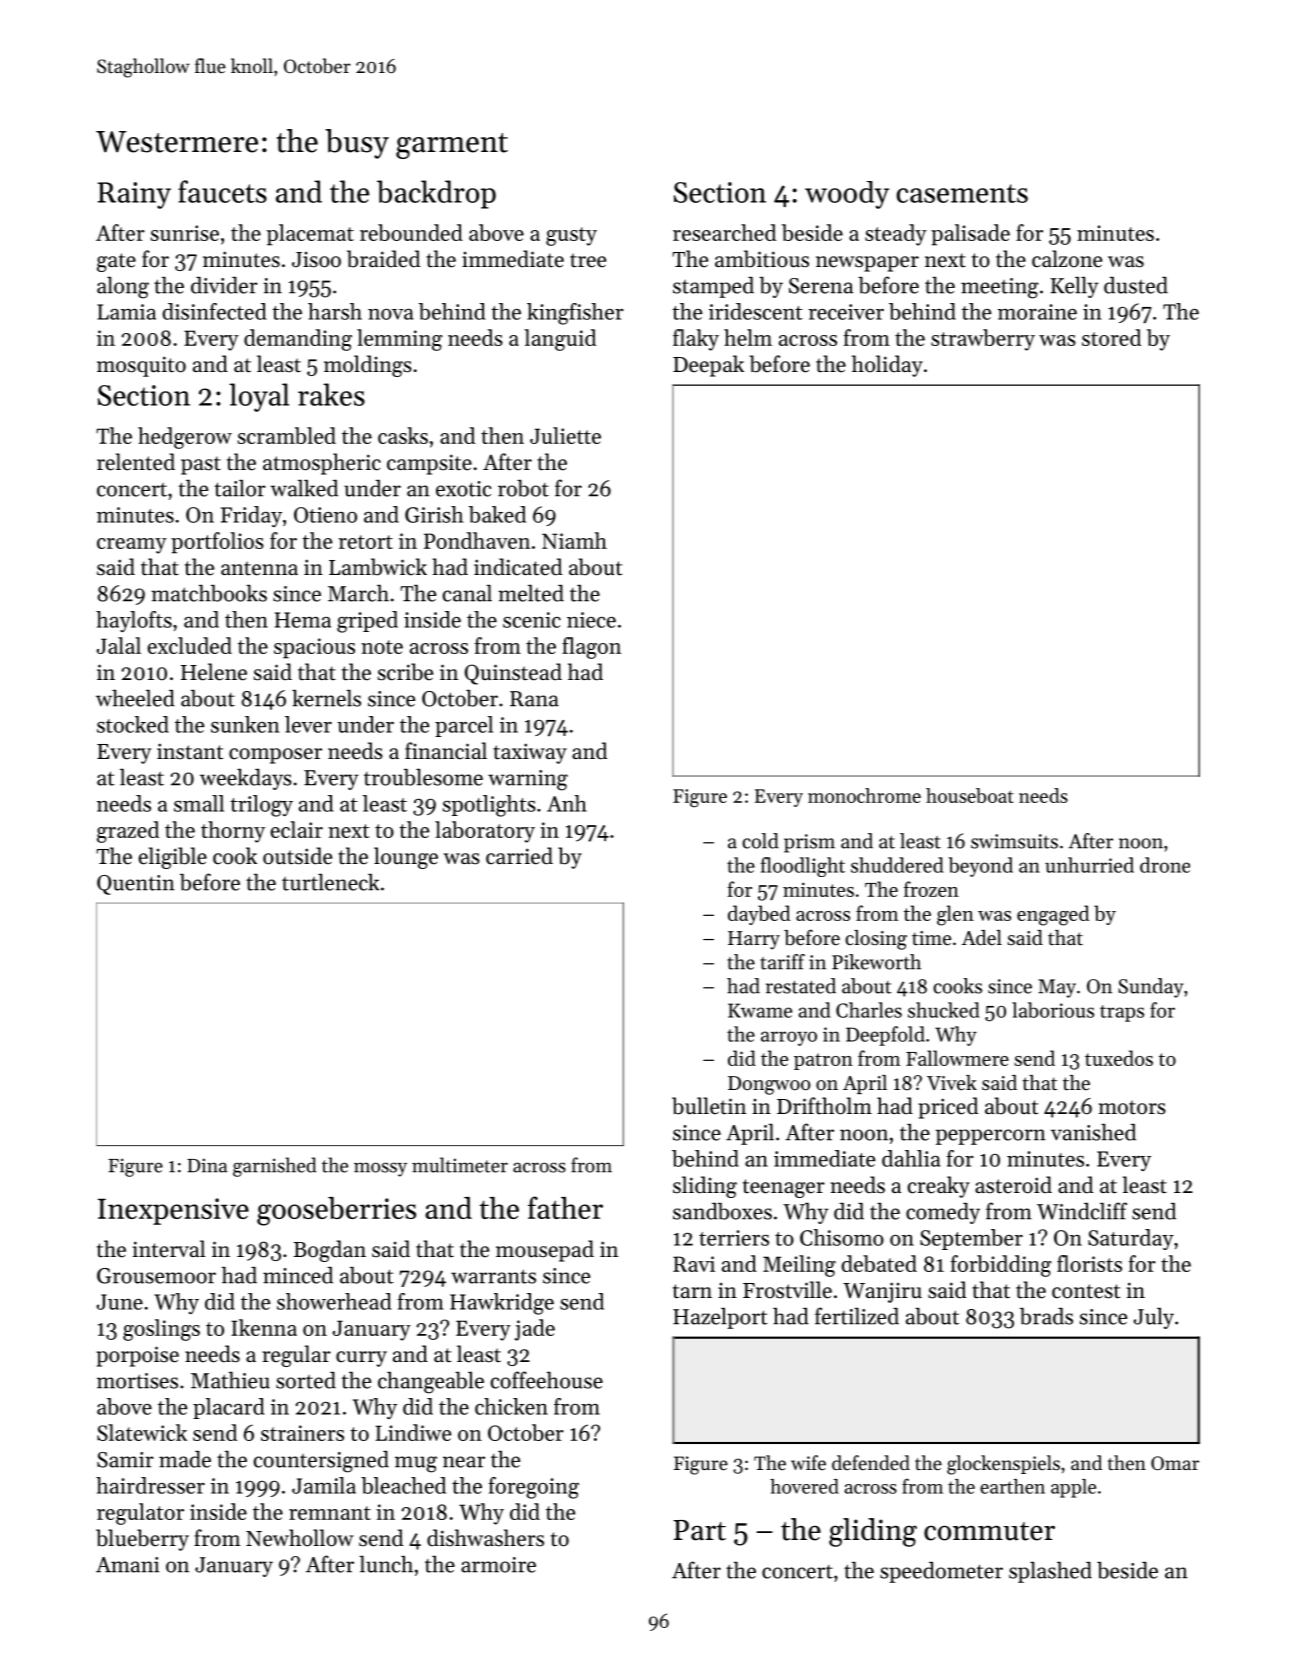 The image size is (1296, 1677). I want to click on shucked, so click(944, 1010).
